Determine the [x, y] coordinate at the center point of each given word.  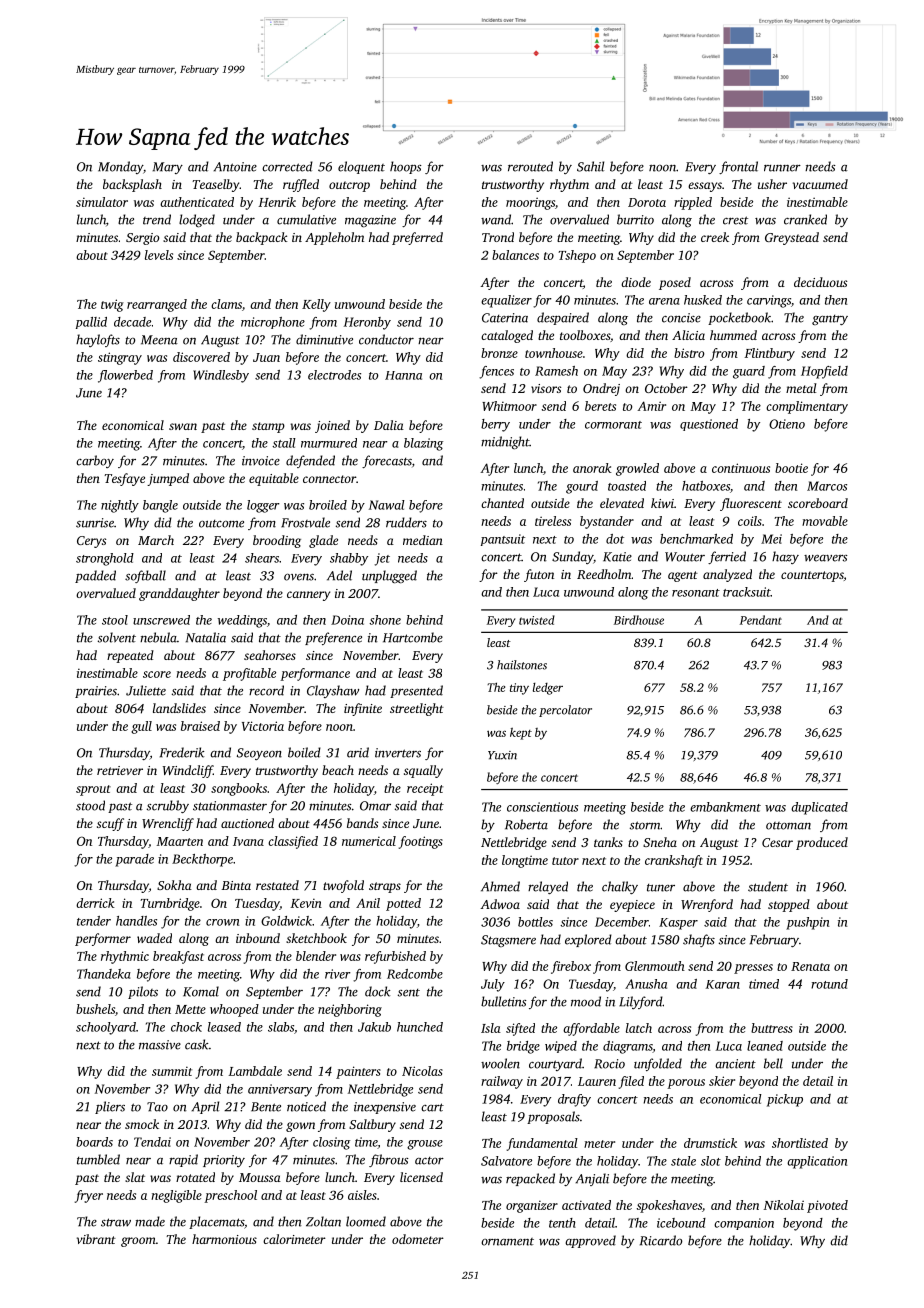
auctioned [247, 823]
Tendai [152, 1142]
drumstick [710, 1143]
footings [421, 842]
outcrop [349, 186]
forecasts [387, 461]
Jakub [374, 1027]
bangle [160, 506]
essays [705, 187]
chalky [620, 887]
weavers [826, 558]
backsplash [132, 185]
